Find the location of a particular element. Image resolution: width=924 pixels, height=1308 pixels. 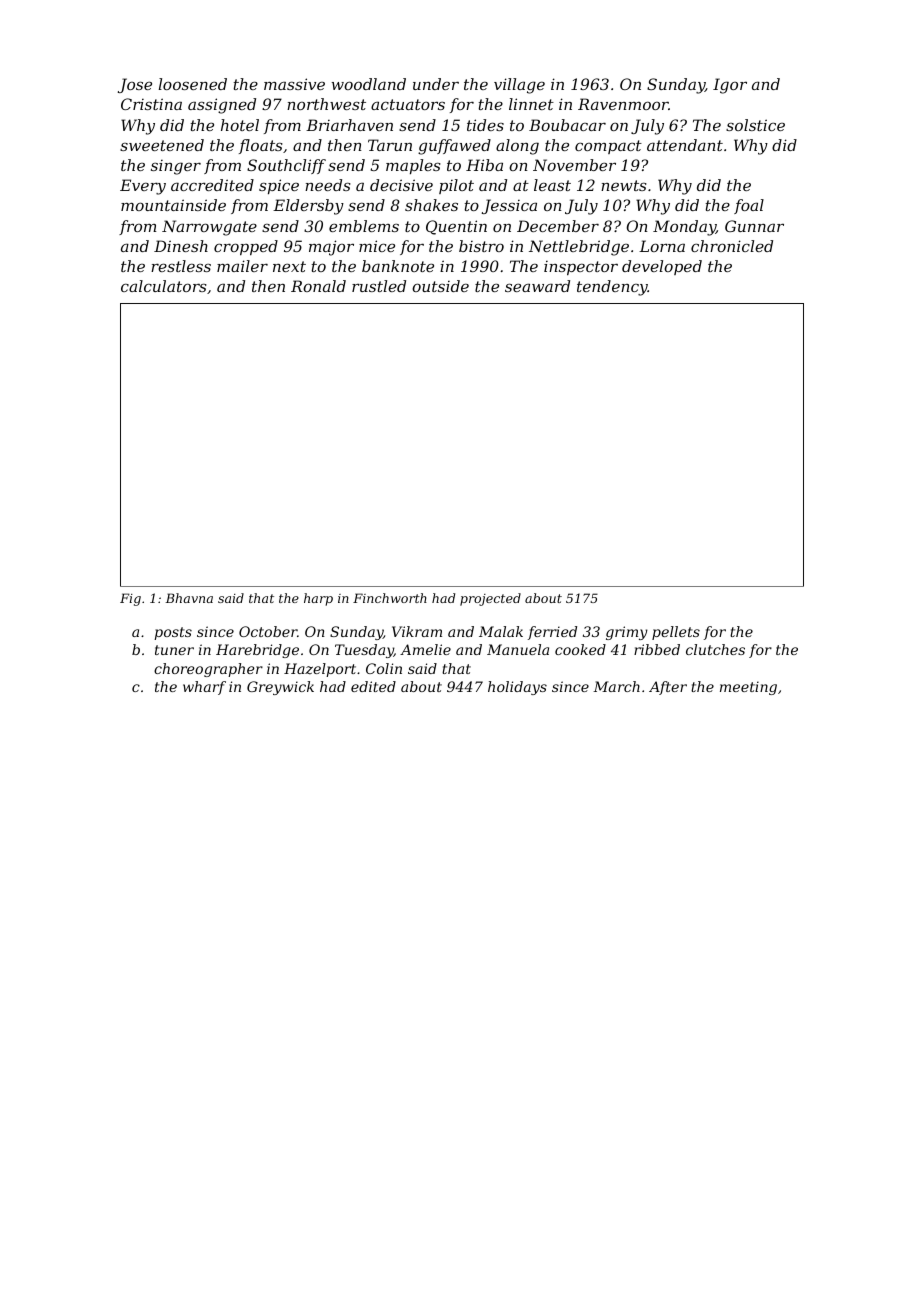

chronicled is located at coordinates (732, 246).
